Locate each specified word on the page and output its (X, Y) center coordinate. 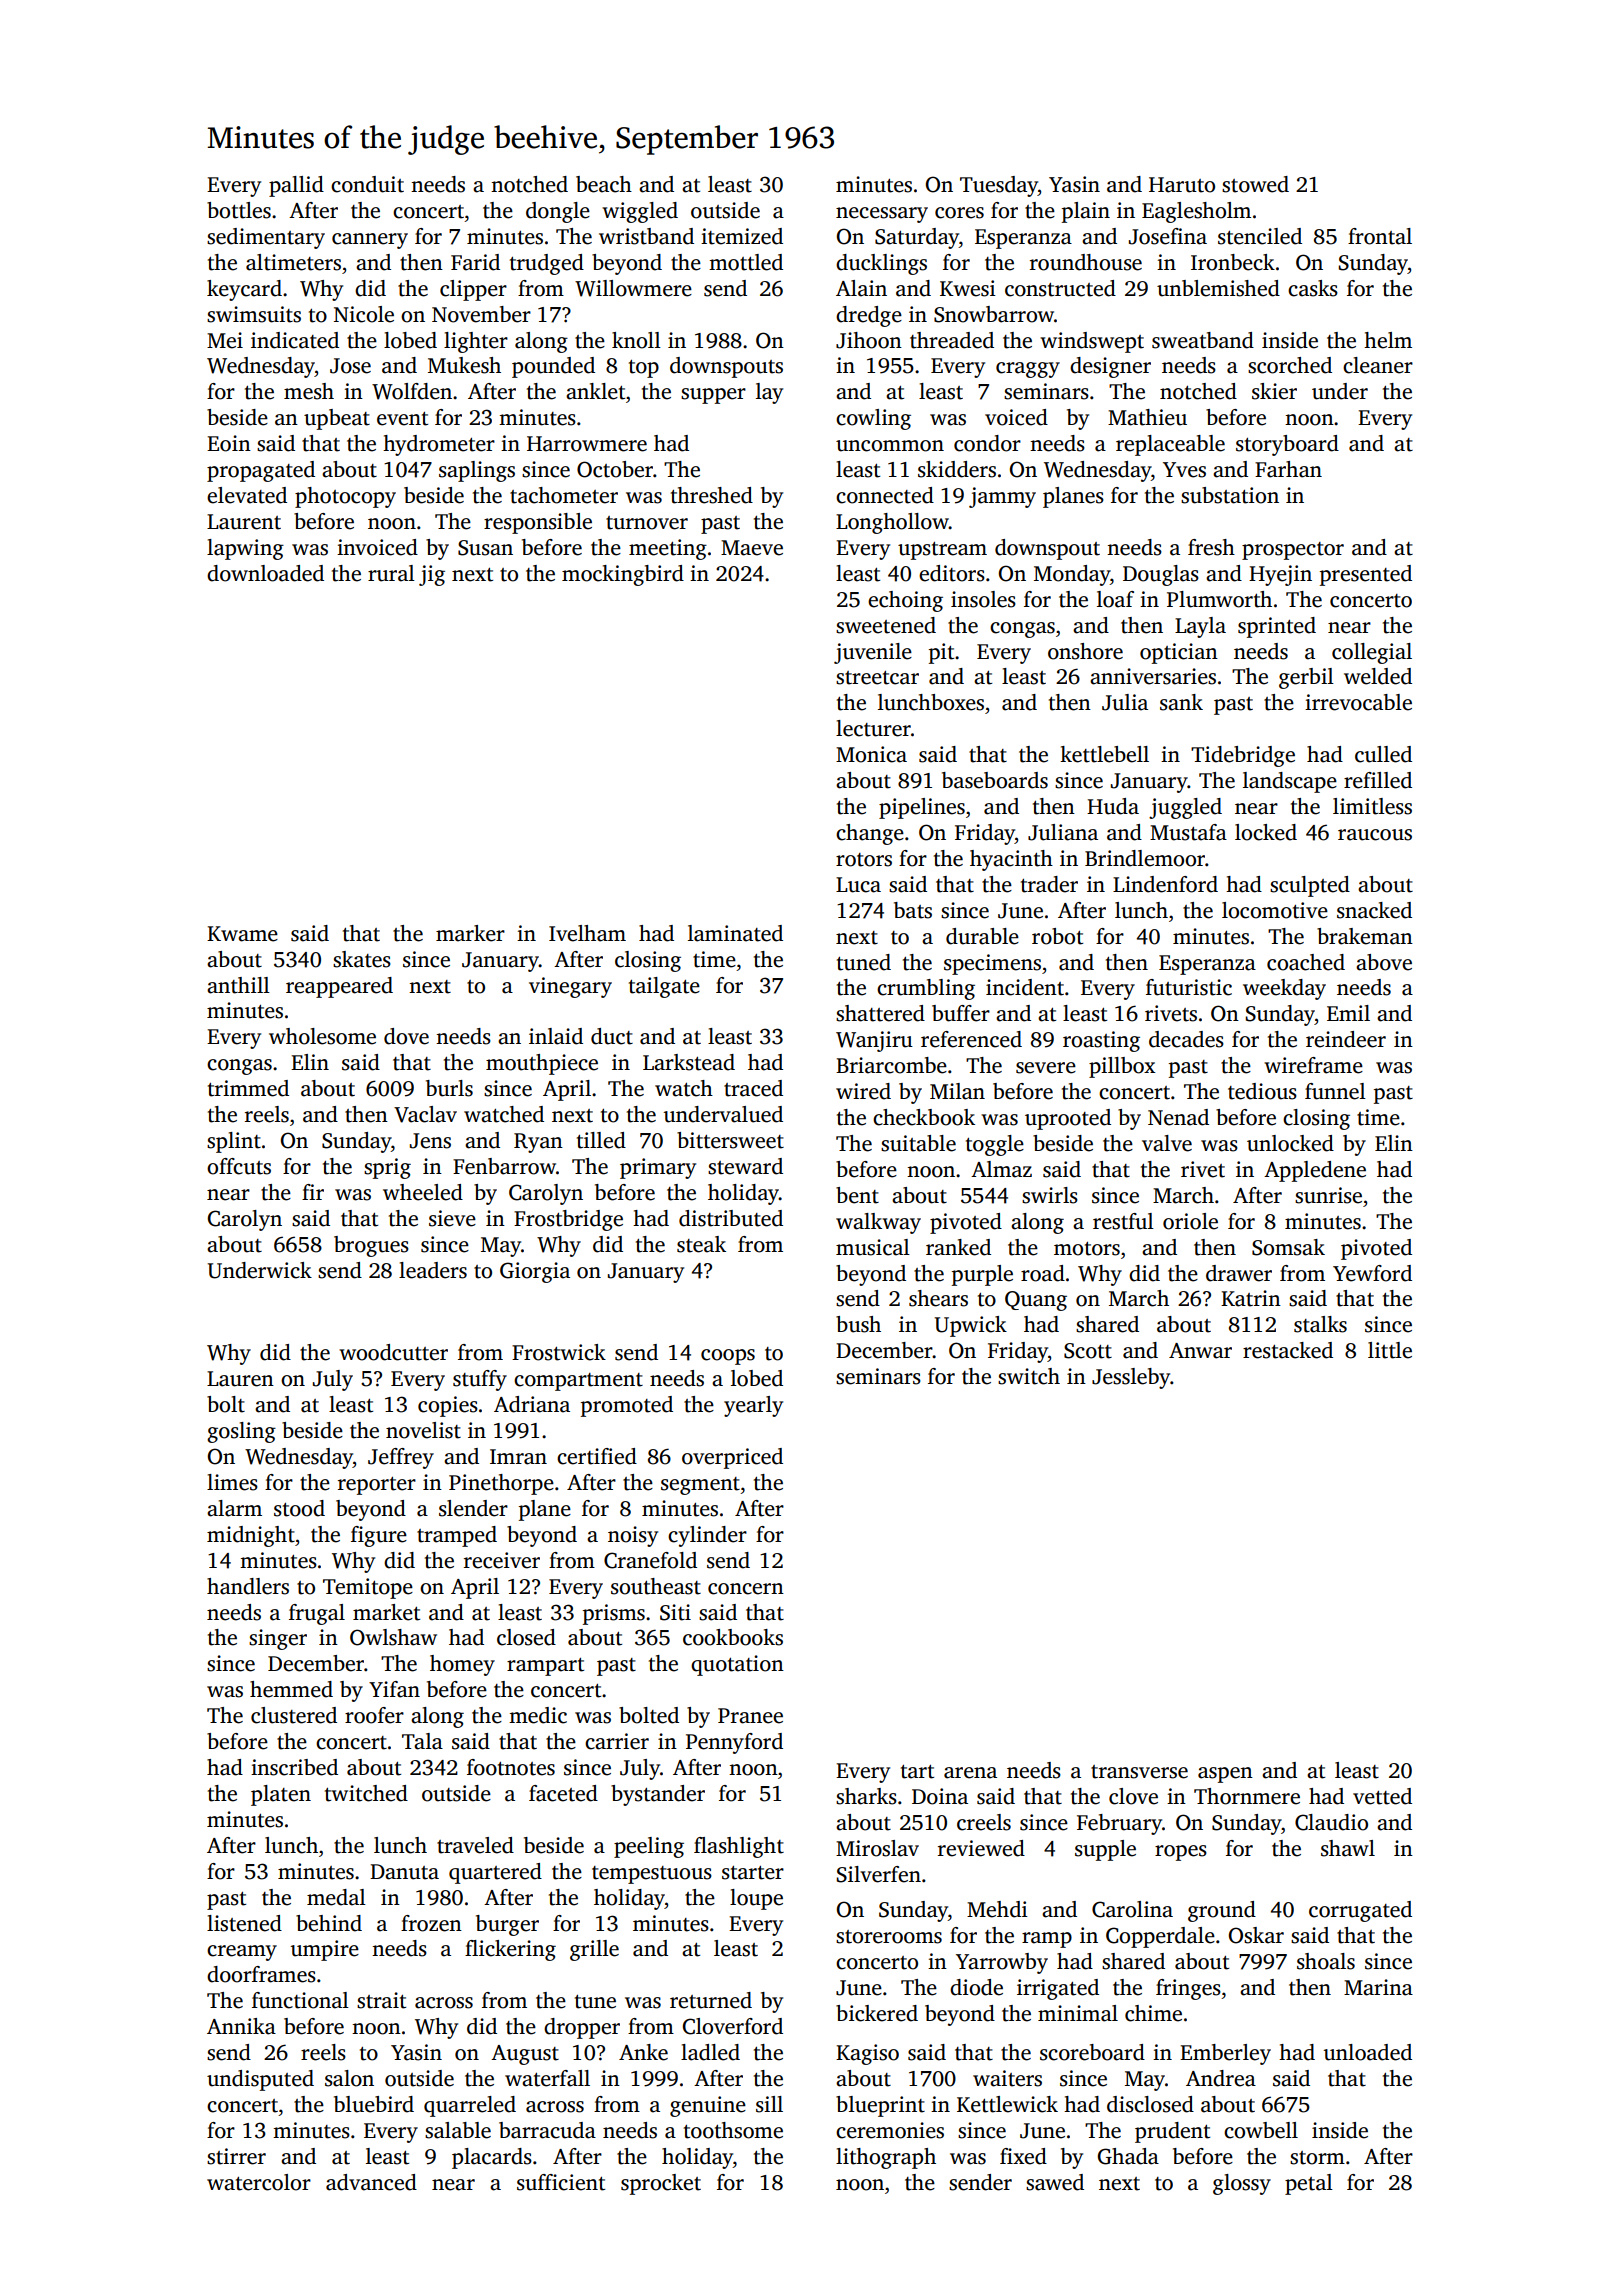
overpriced (732, 1458)
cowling (873, 419)
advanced (371, 2182)
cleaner (1378, 365)
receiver (502, 1560)
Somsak (1288, 1247)
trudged (547, 264)
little (1390, 1350)
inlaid (556, 1036)
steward (745, 1166)
